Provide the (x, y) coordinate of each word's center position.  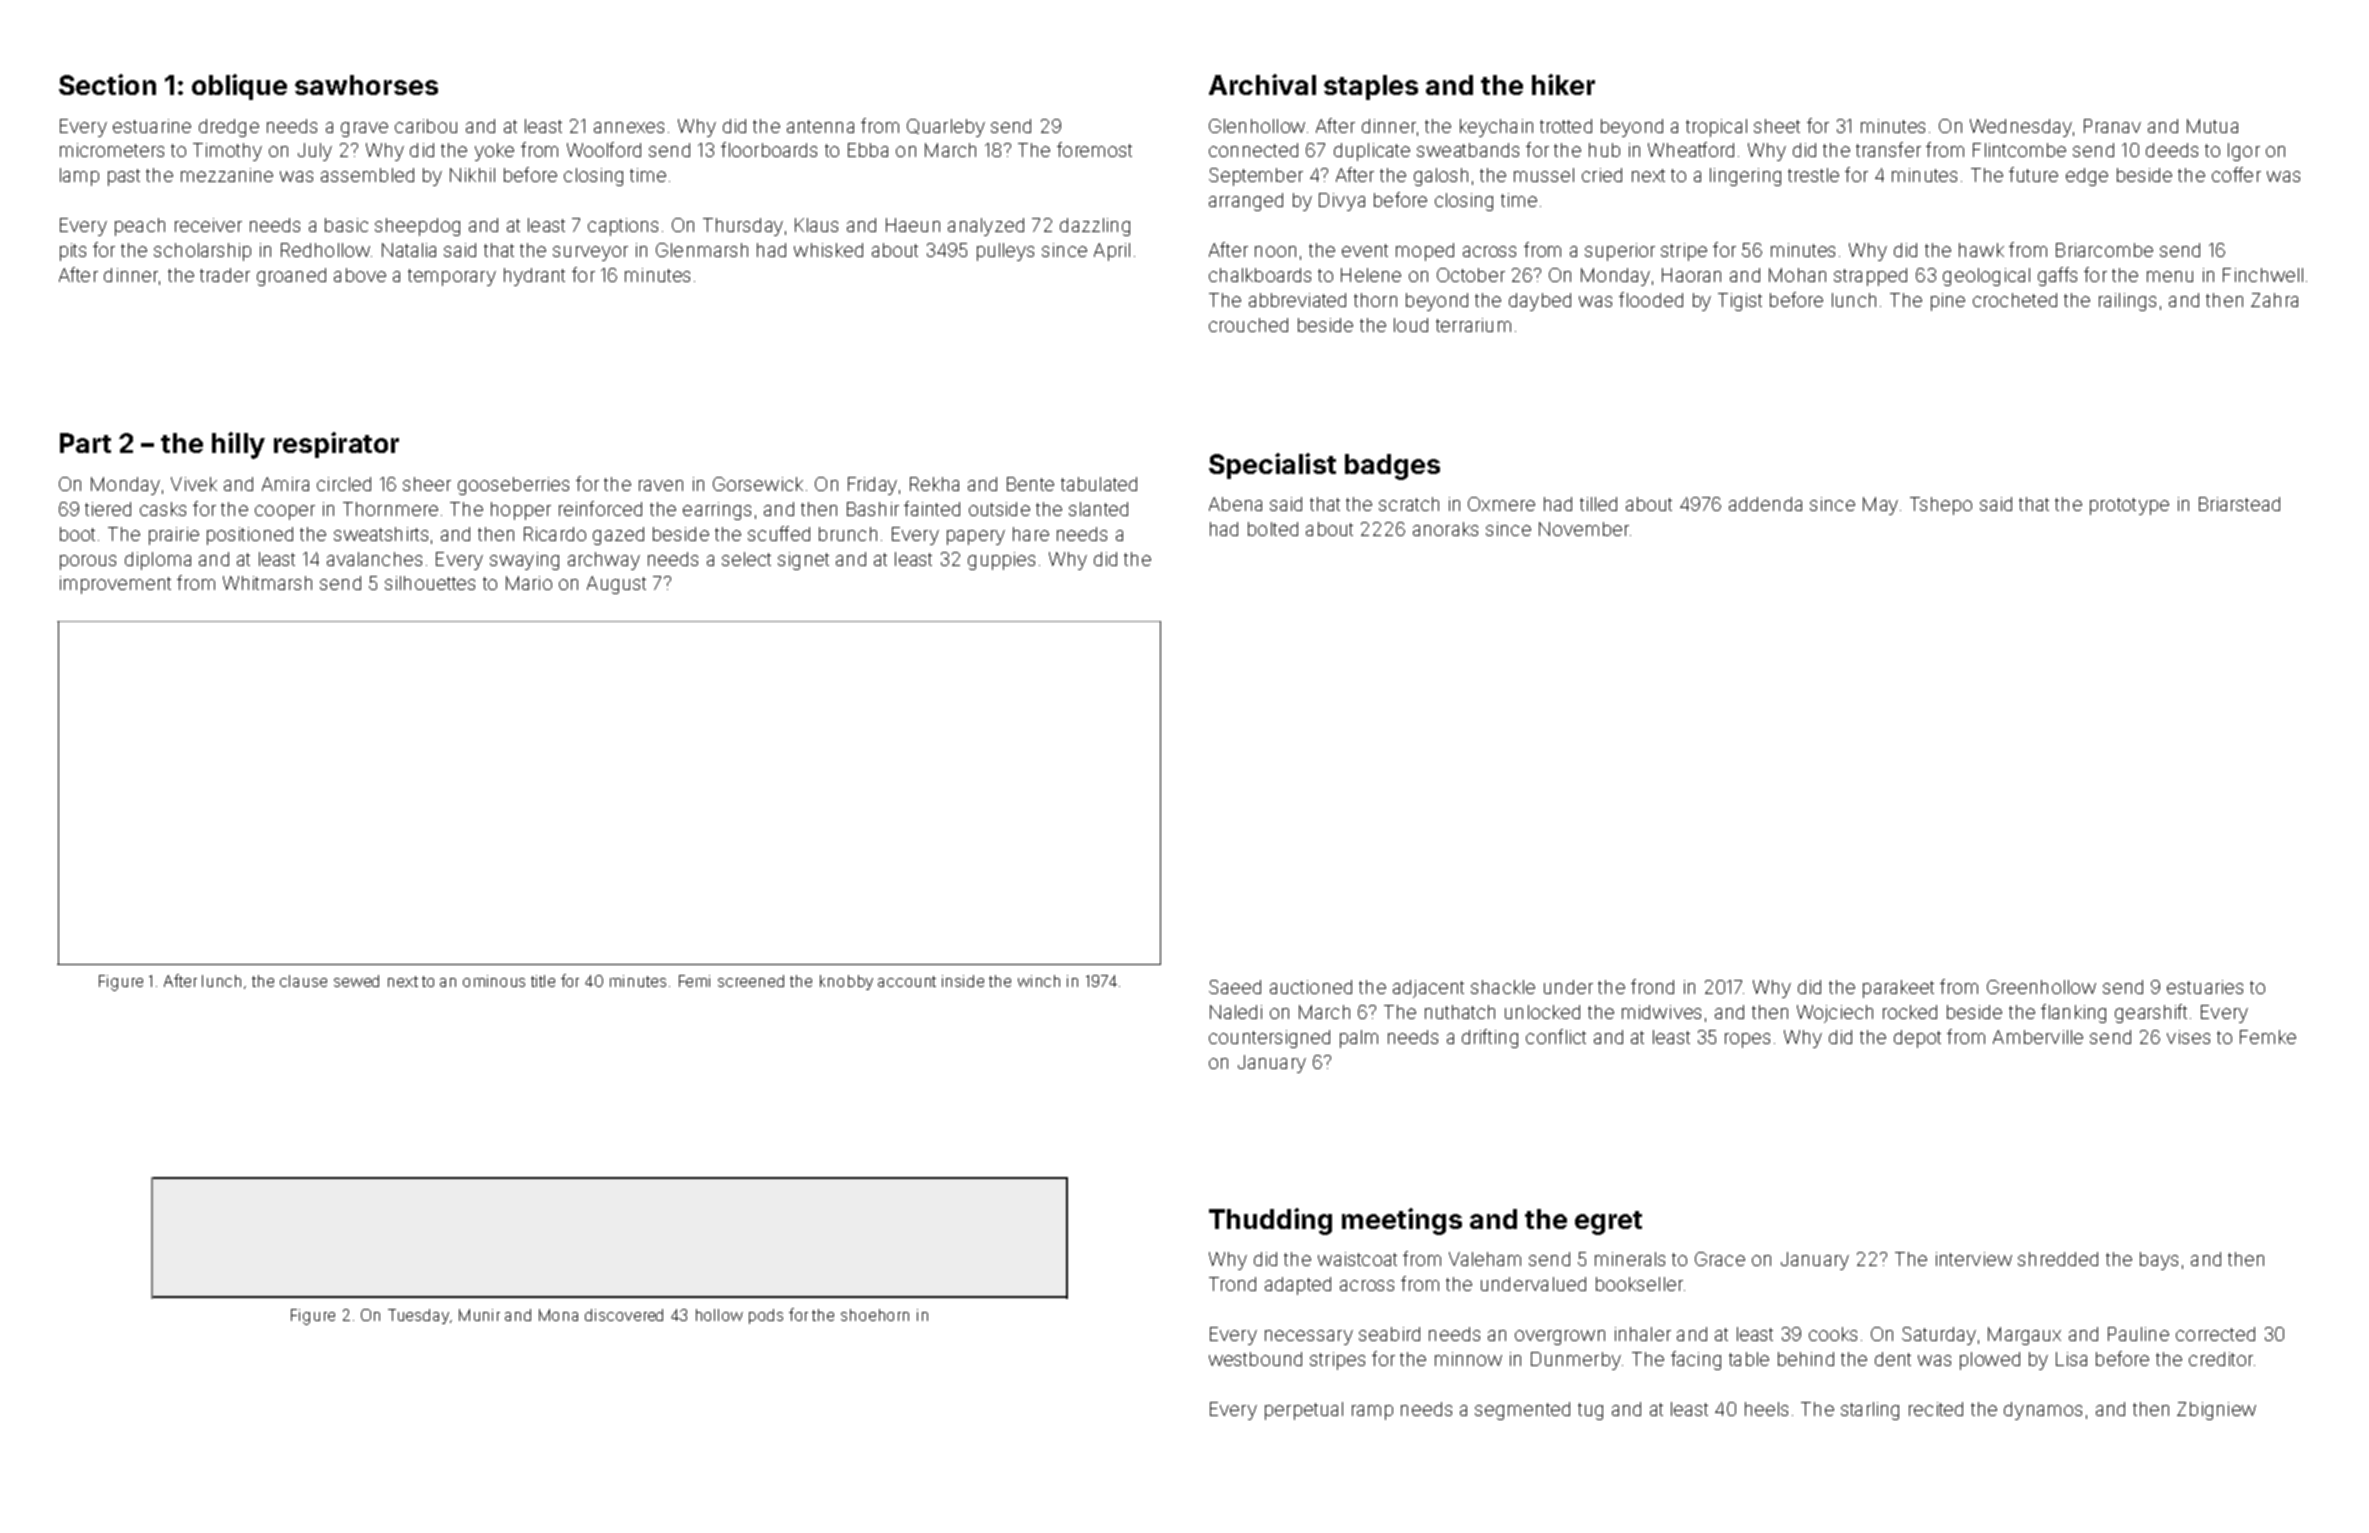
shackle (1503, 987)
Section (107, 84)
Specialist (1272, 466)
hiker (1563, 84)
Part (85, 443)
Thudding (1270, 1221)
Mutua (2212, 126)
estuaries (2205, 987)
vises (2188, 1037)
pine (1948, 302)
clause (303, 981)
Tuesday (418, 1316)
